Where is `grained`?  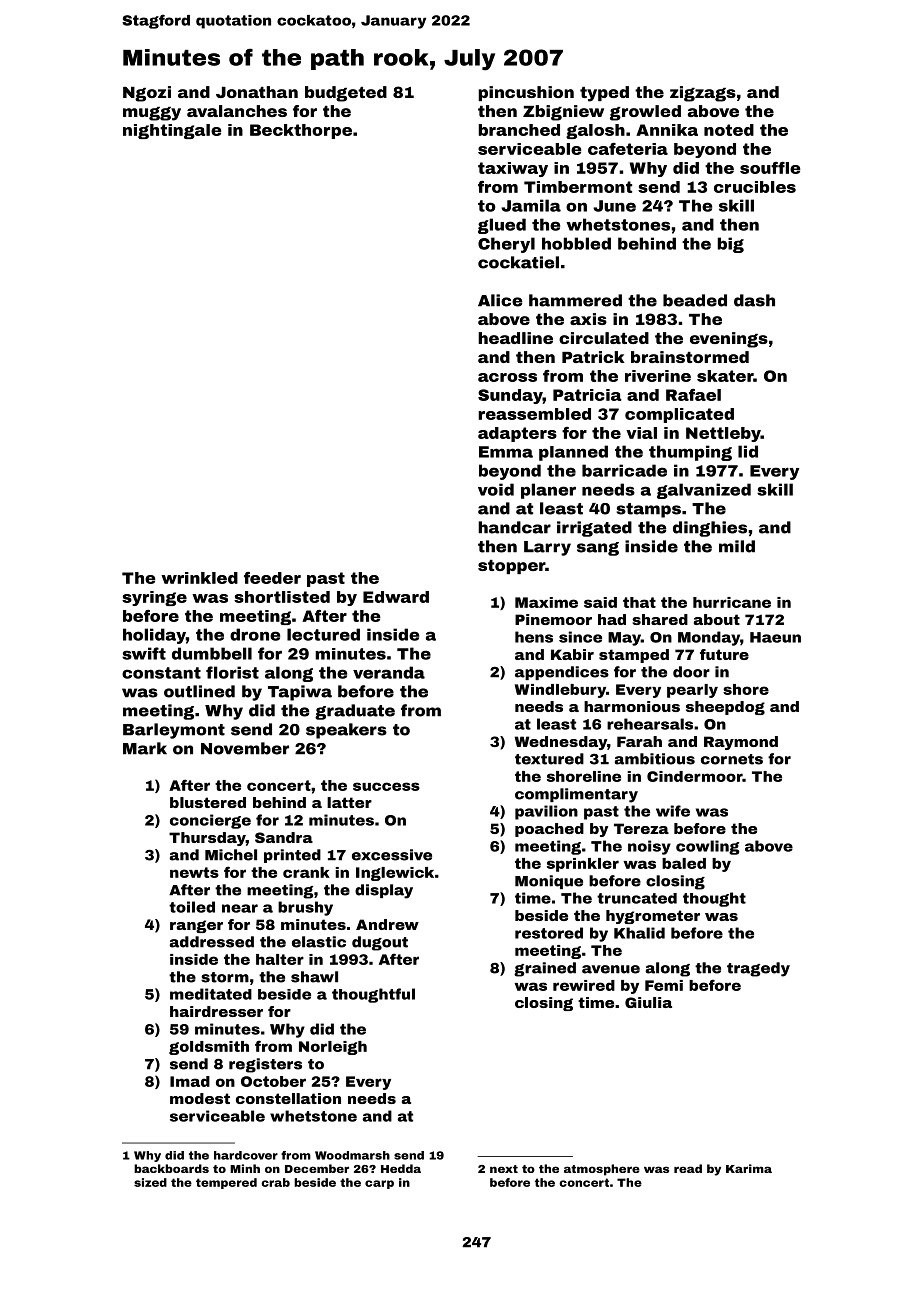
grained is located at coordinates (545, 969).
